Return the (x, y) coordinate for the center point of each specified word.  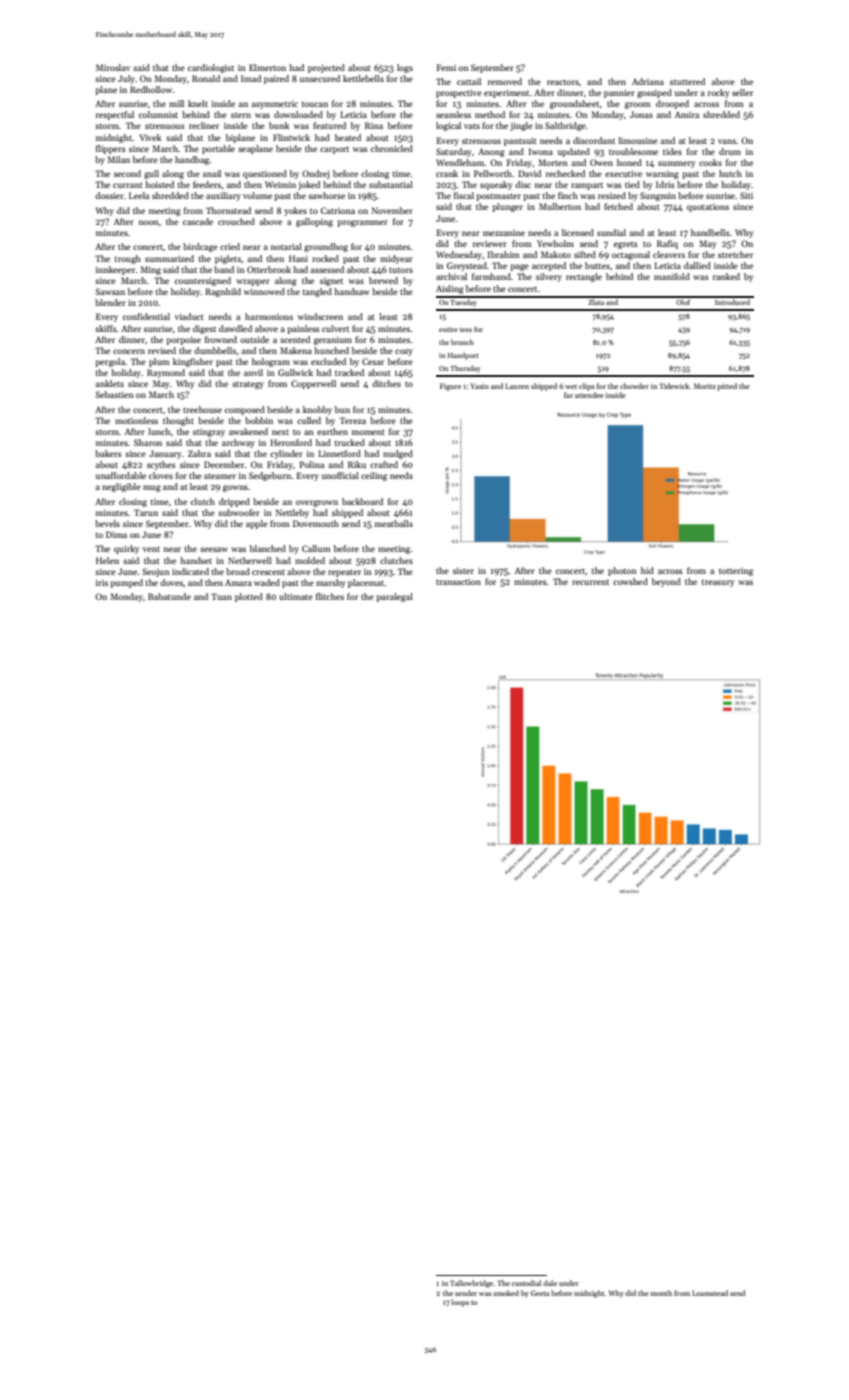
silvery (549, 277)
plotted (249, 597)
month (661, 1293)
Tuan (221, 596)
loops (460, 1303)
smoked (506, 1293)
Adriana (648, 81)
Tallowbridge (471, 1284)
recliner (204, 125)
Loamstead (710, 1293)
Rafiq (667, 244)
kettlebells (363, 78)
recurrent (590, 582)
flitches (330, 596)
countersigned (203, 281)
